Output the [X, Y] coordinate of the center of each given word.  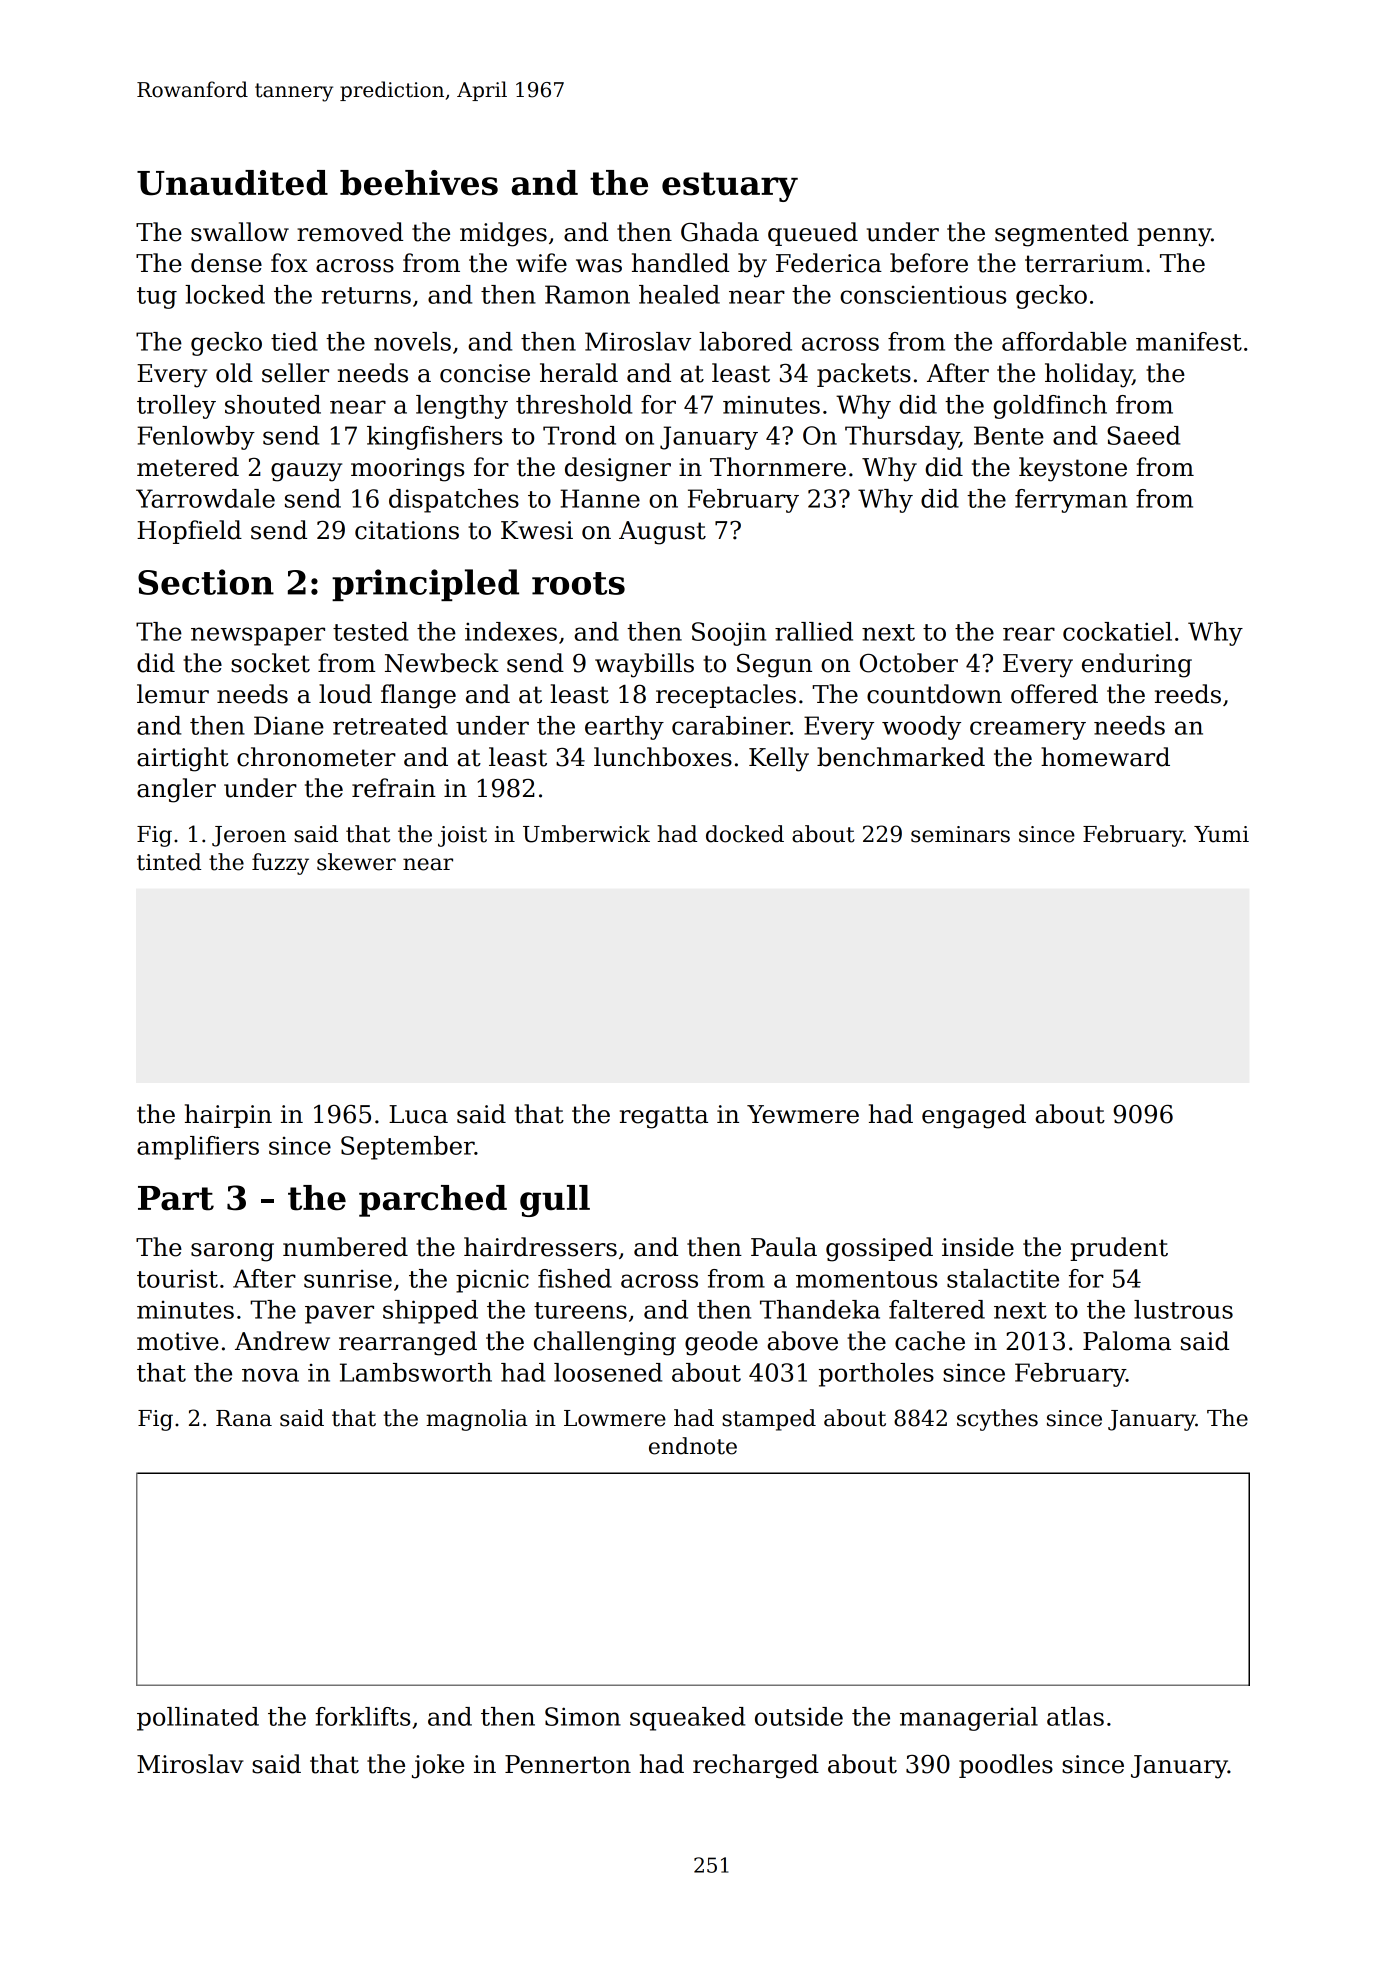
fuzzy [280, 864]
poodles [1006, 1766]
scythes [997, 1420]
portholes [876, 1375]
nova [270, 1375]
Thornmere [778, 467]
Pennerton [568, 1764]
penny [1174, 237]
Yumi [1221, 834]
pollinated [198, 1719]
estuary [730, 187]
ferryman [1071, 501]
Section [206, 582]
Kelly [779, 759]
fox [289, 263]
